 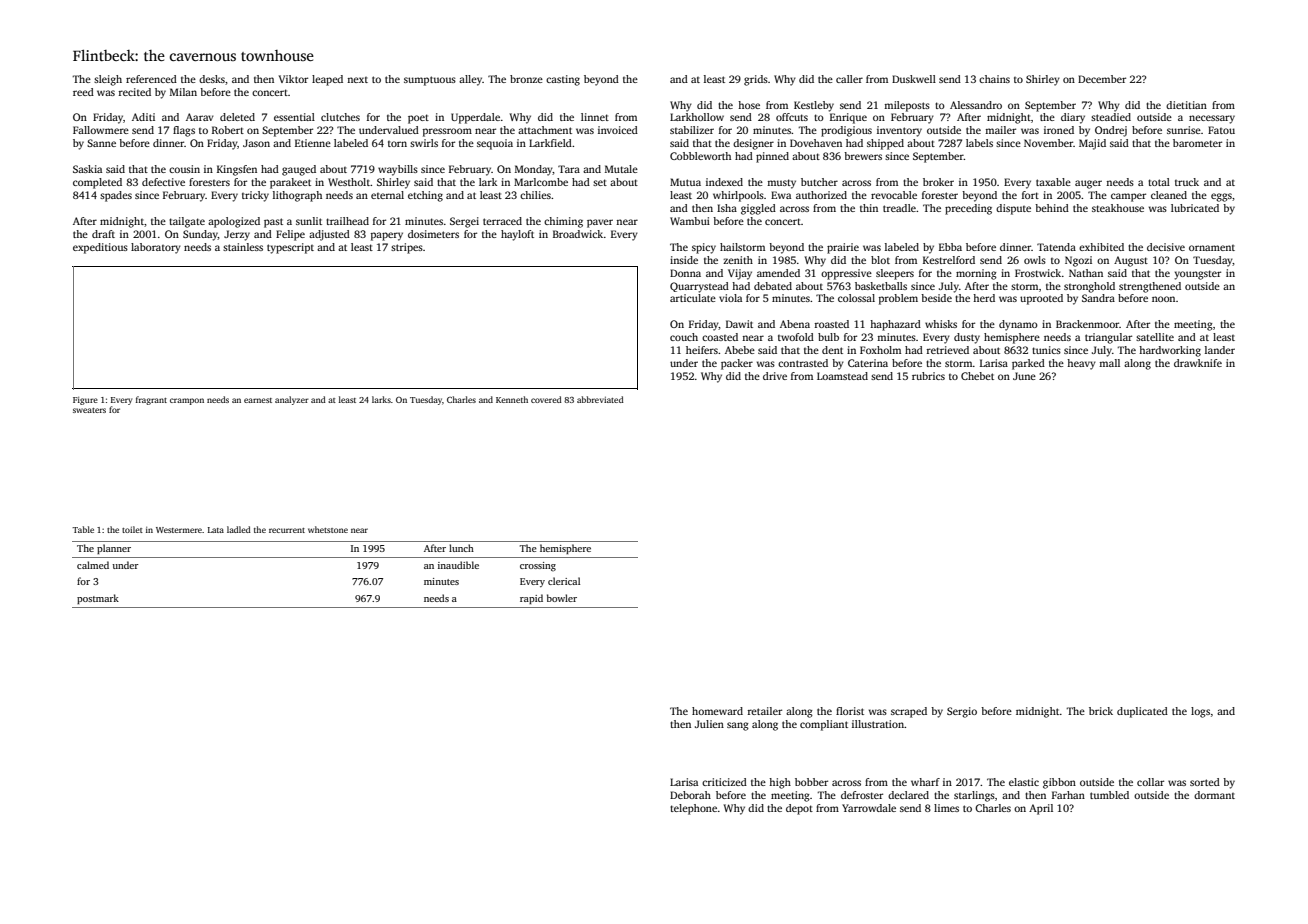 I want to click on labels, so click(x=979, y=143).
